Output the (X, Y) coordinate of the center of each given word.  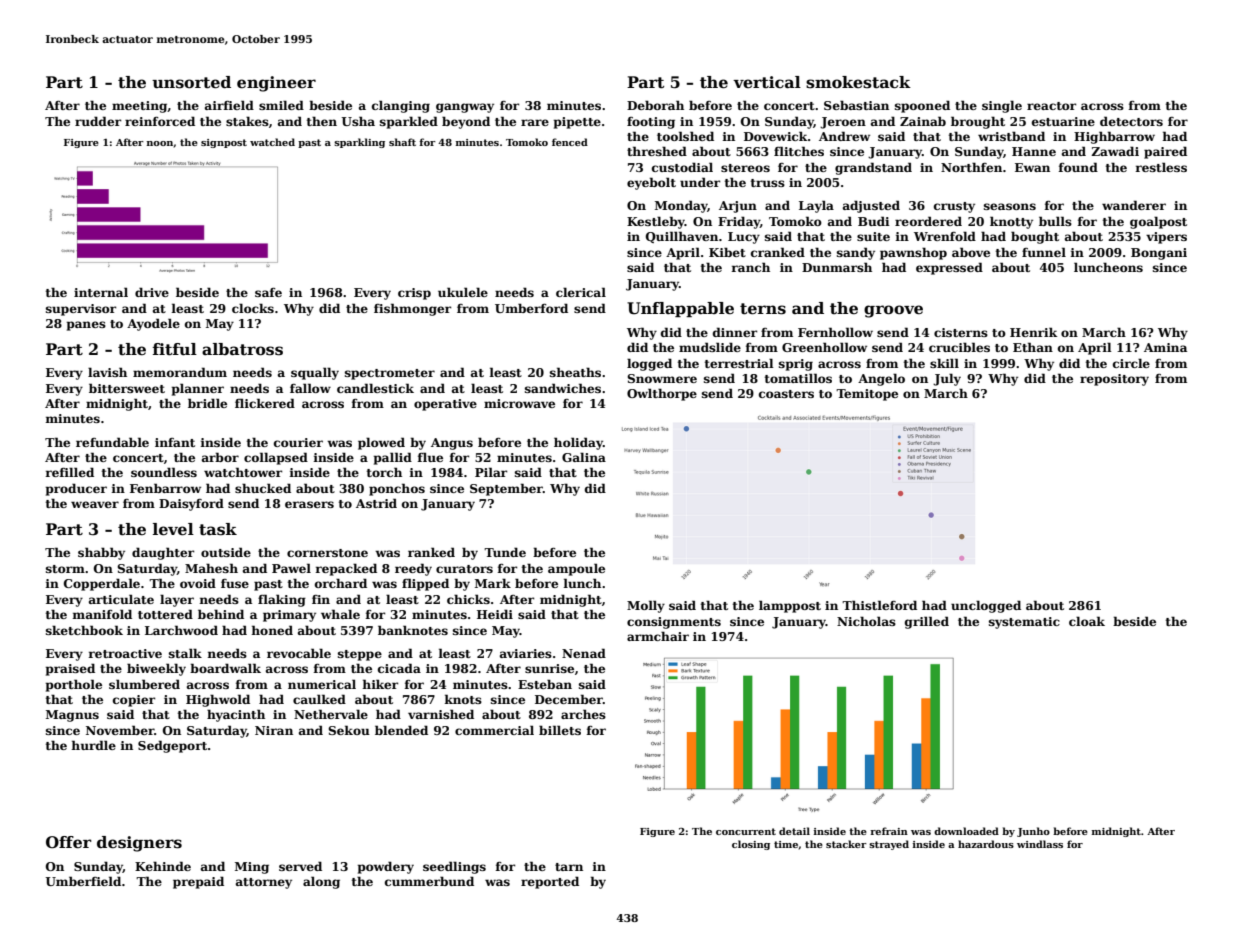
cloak (1087, 621)
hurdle (93, 745)
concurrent (746, 831)
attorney (264, 883)
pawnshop (913, 253)
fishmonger (413, 309)
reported (550, 882)
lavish (107, 372)
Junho (1033, 832)
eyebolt (651, 183)
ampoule (576, 569)
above (971, 252)
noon (160, 143)
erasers (309, 504)
